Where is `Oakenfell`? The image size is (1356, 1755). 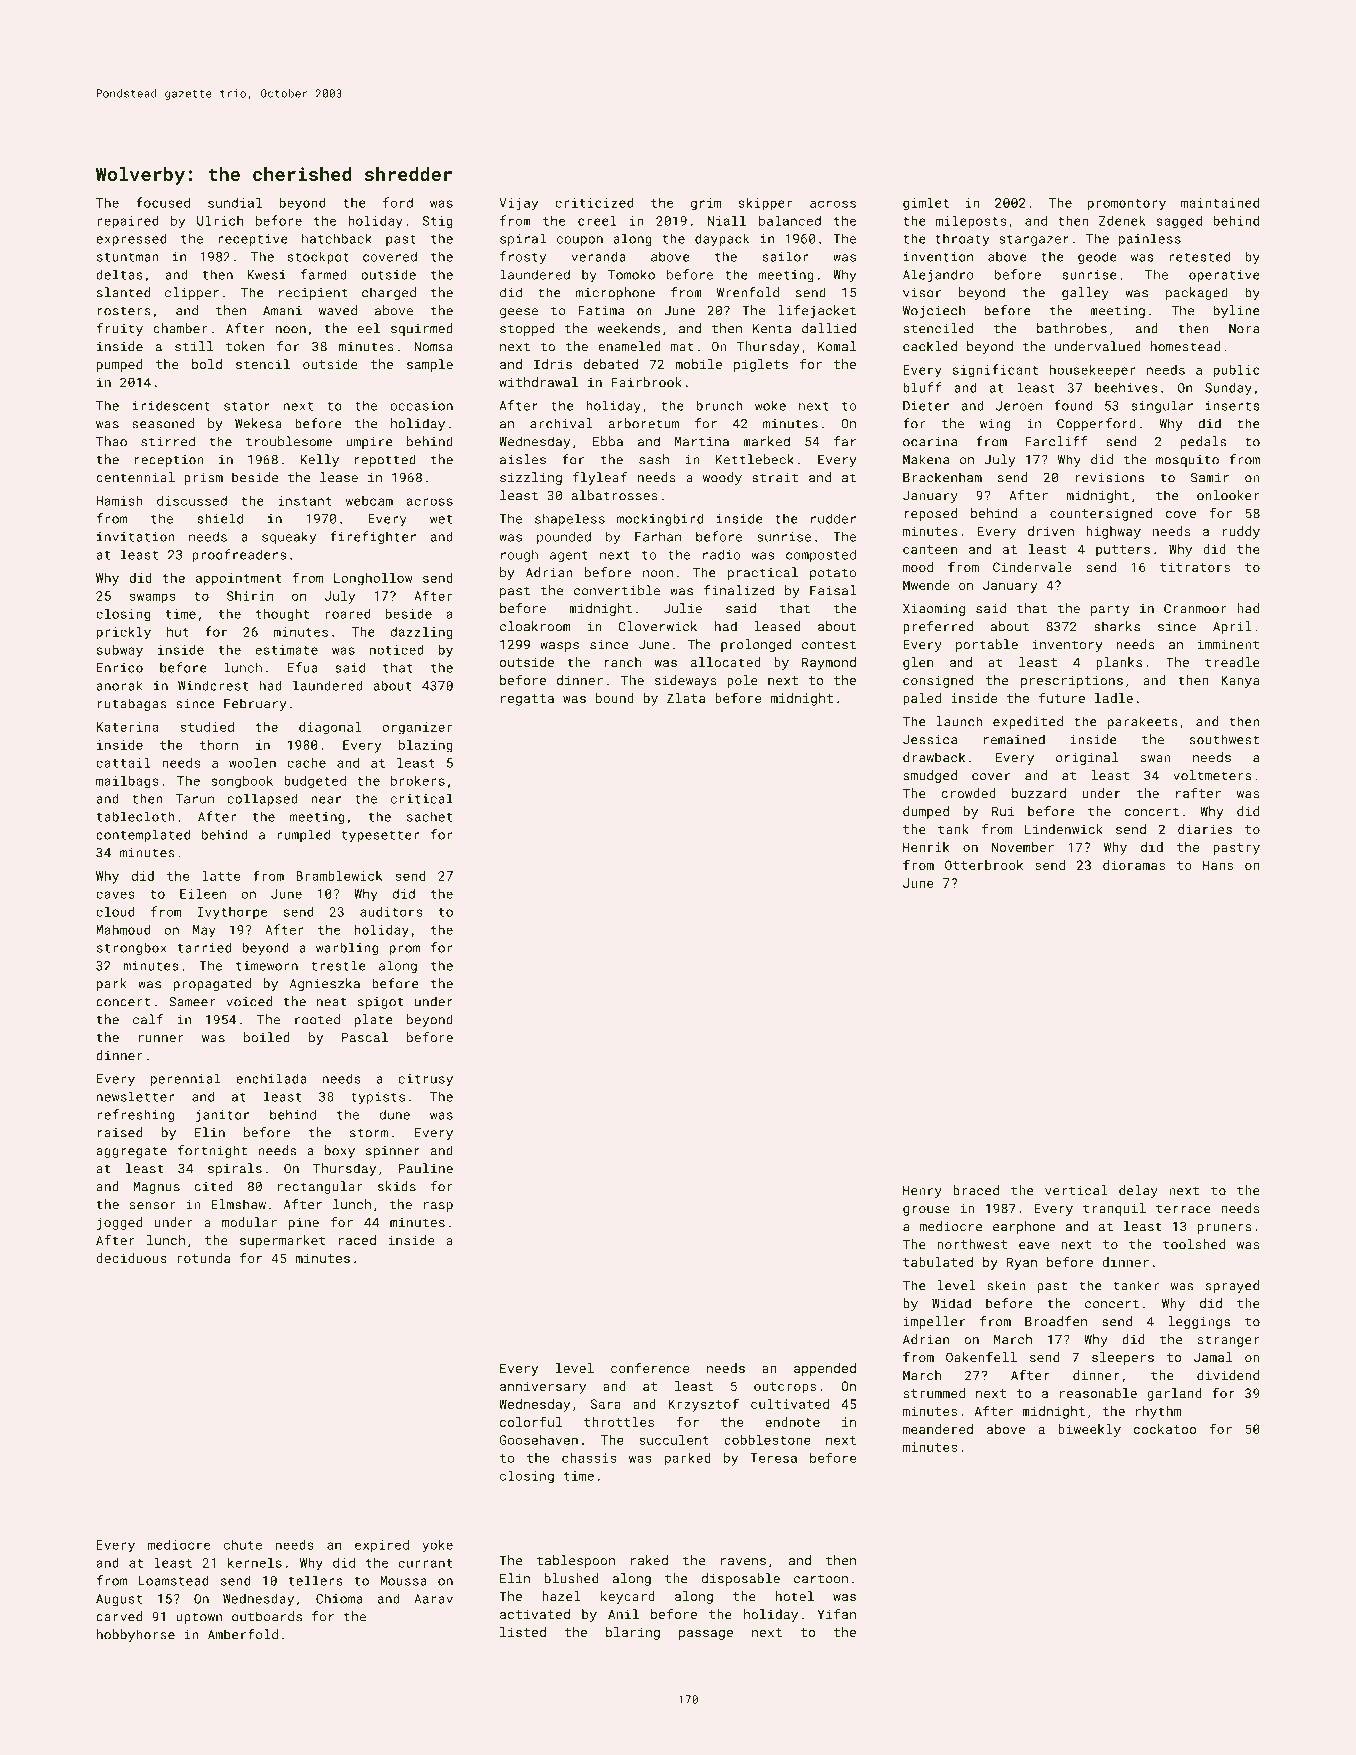 Oakenfell is located at coordinates (981, 1357).
